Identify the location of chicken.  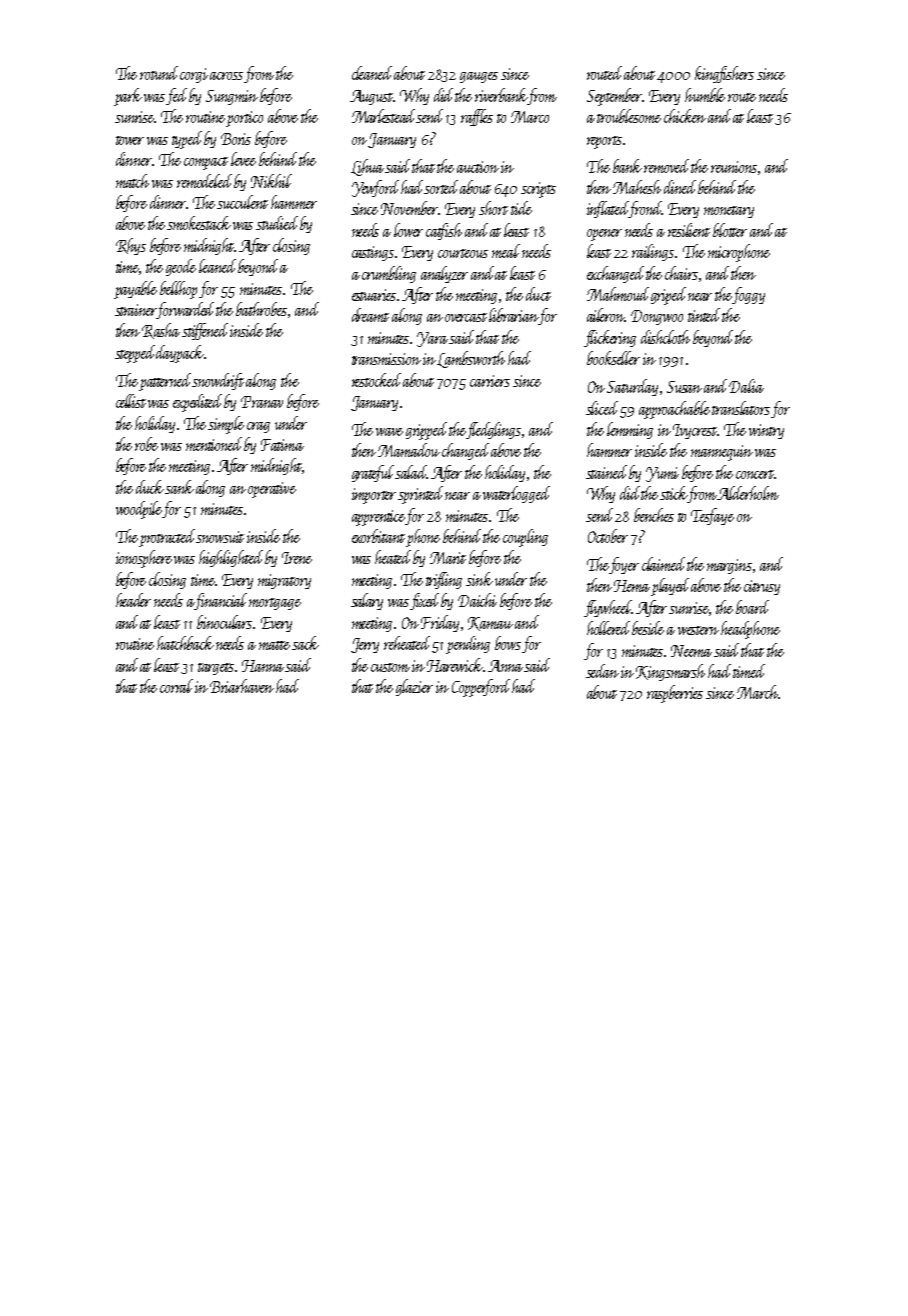
(685, 116).
